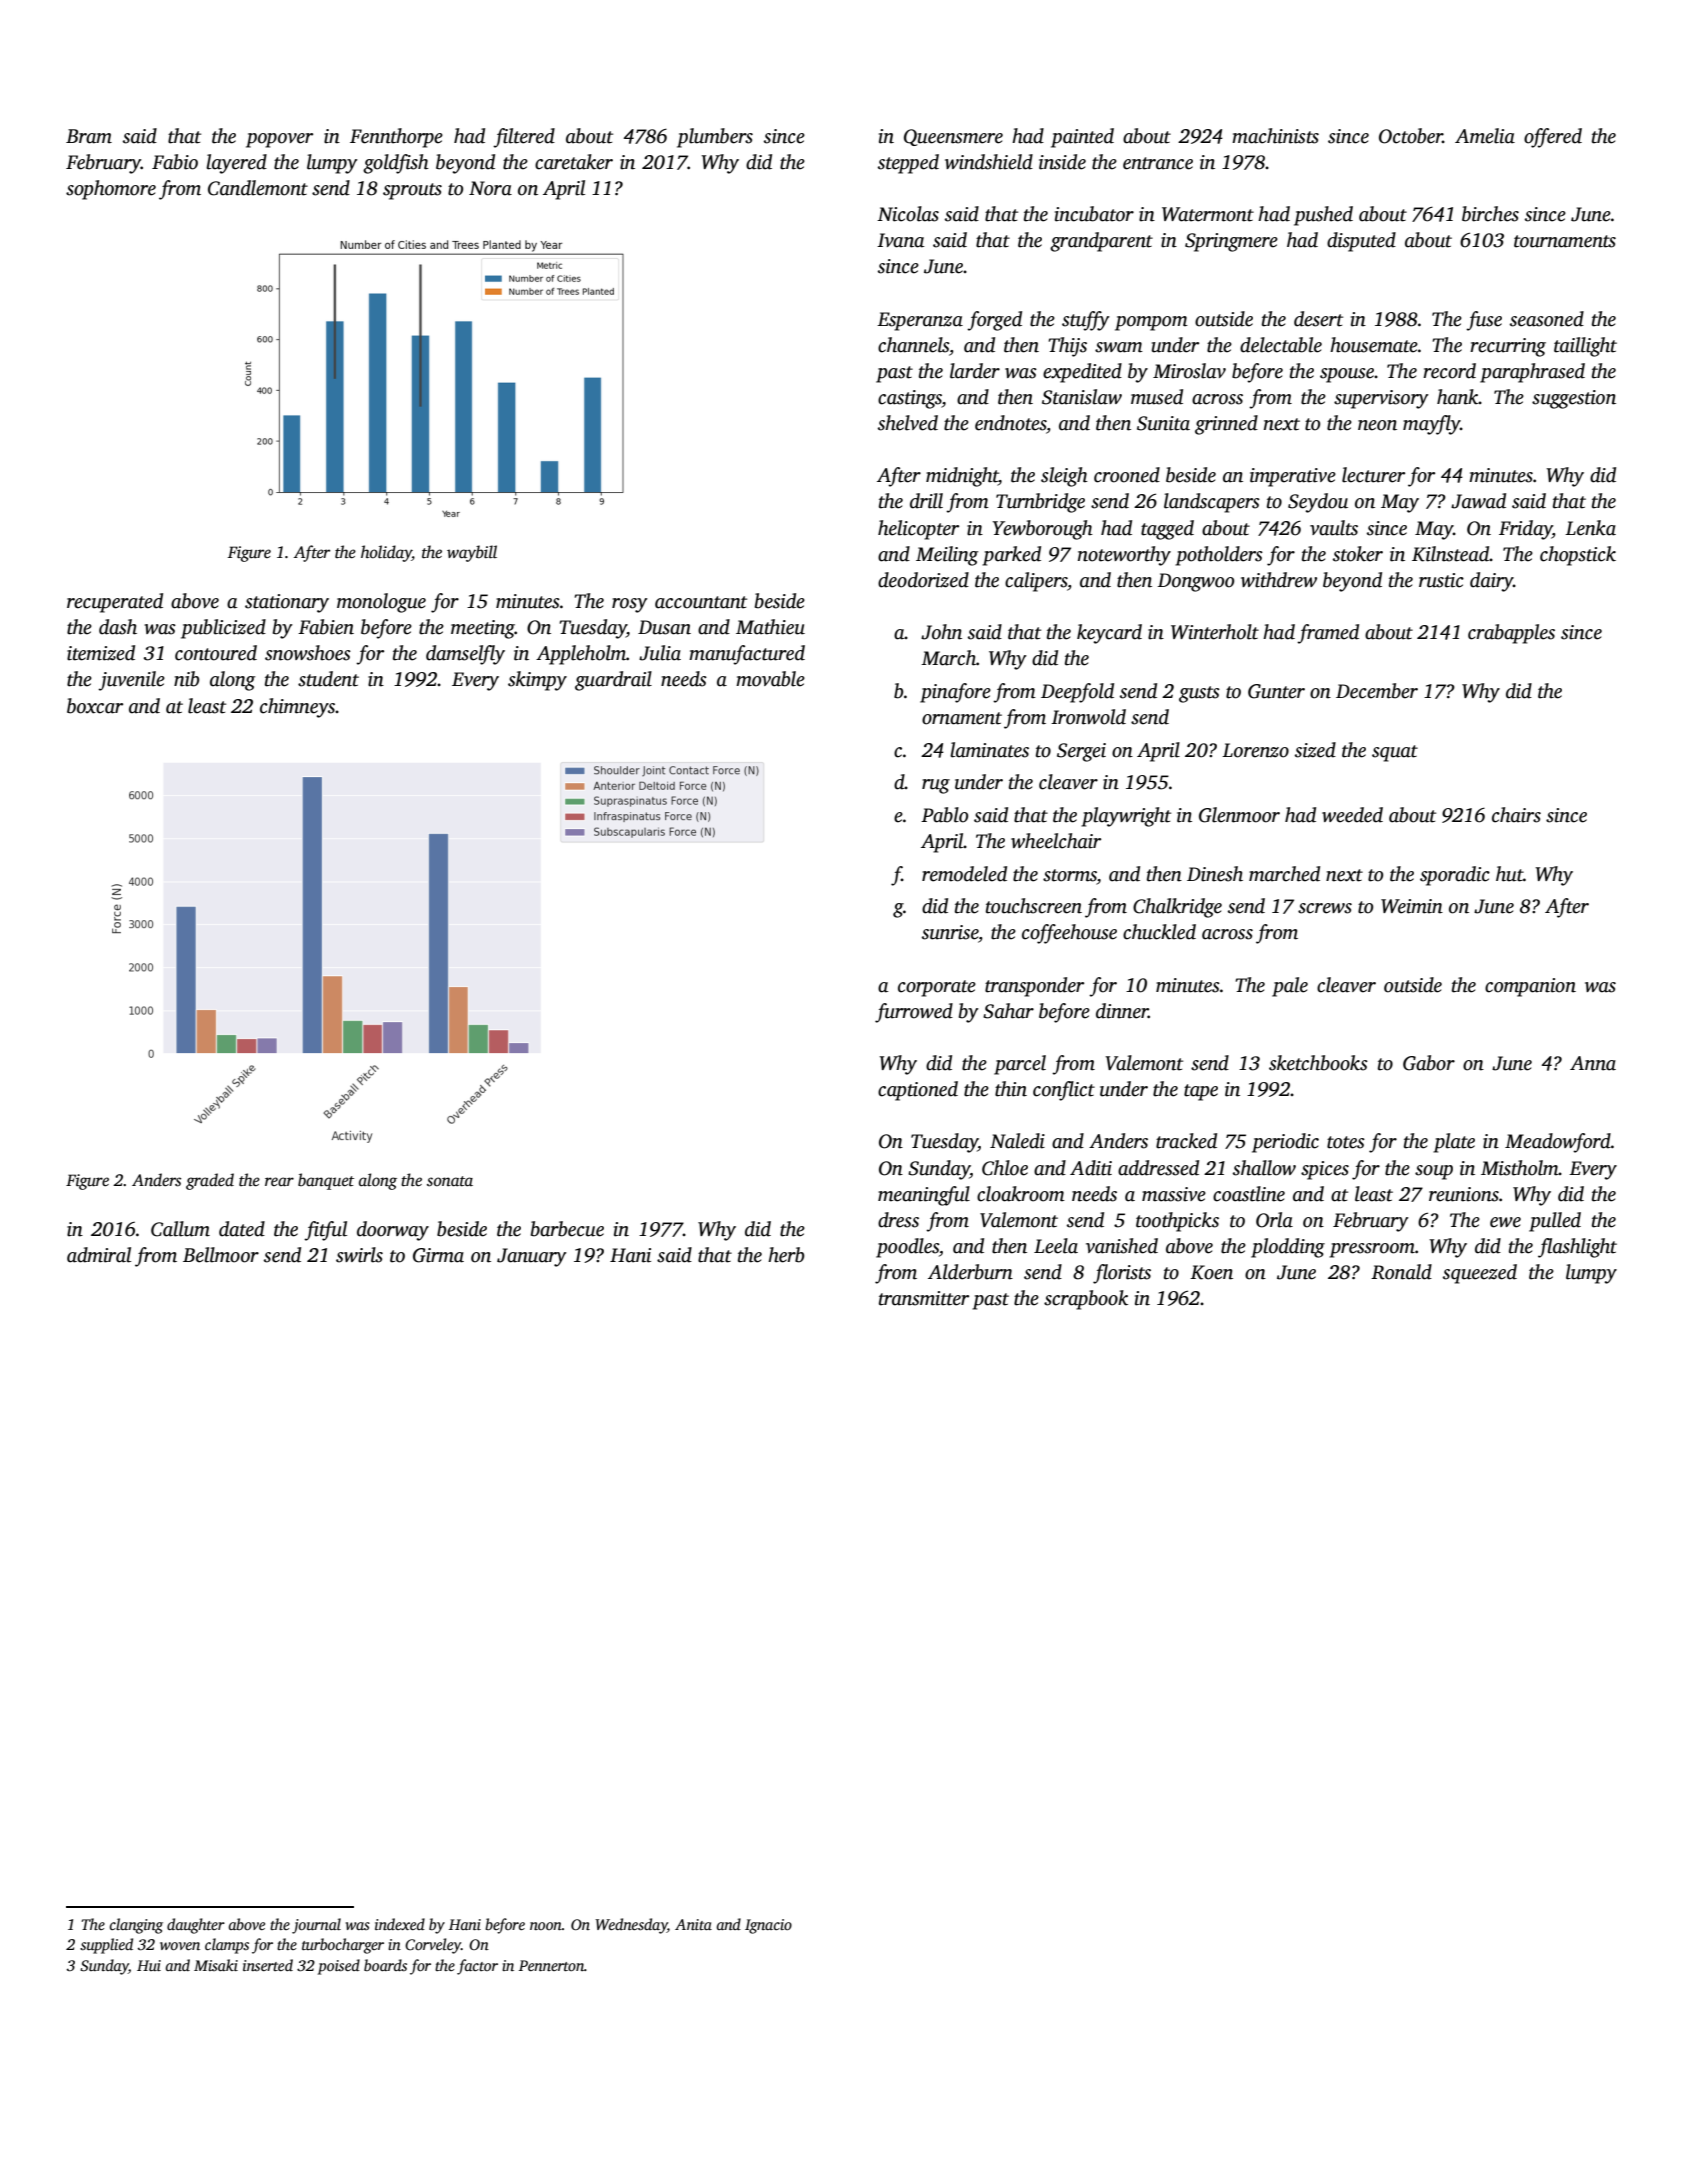  Describe the element at coordinates (465, 655) in the screenshot. I see `damselfly` at that location.
